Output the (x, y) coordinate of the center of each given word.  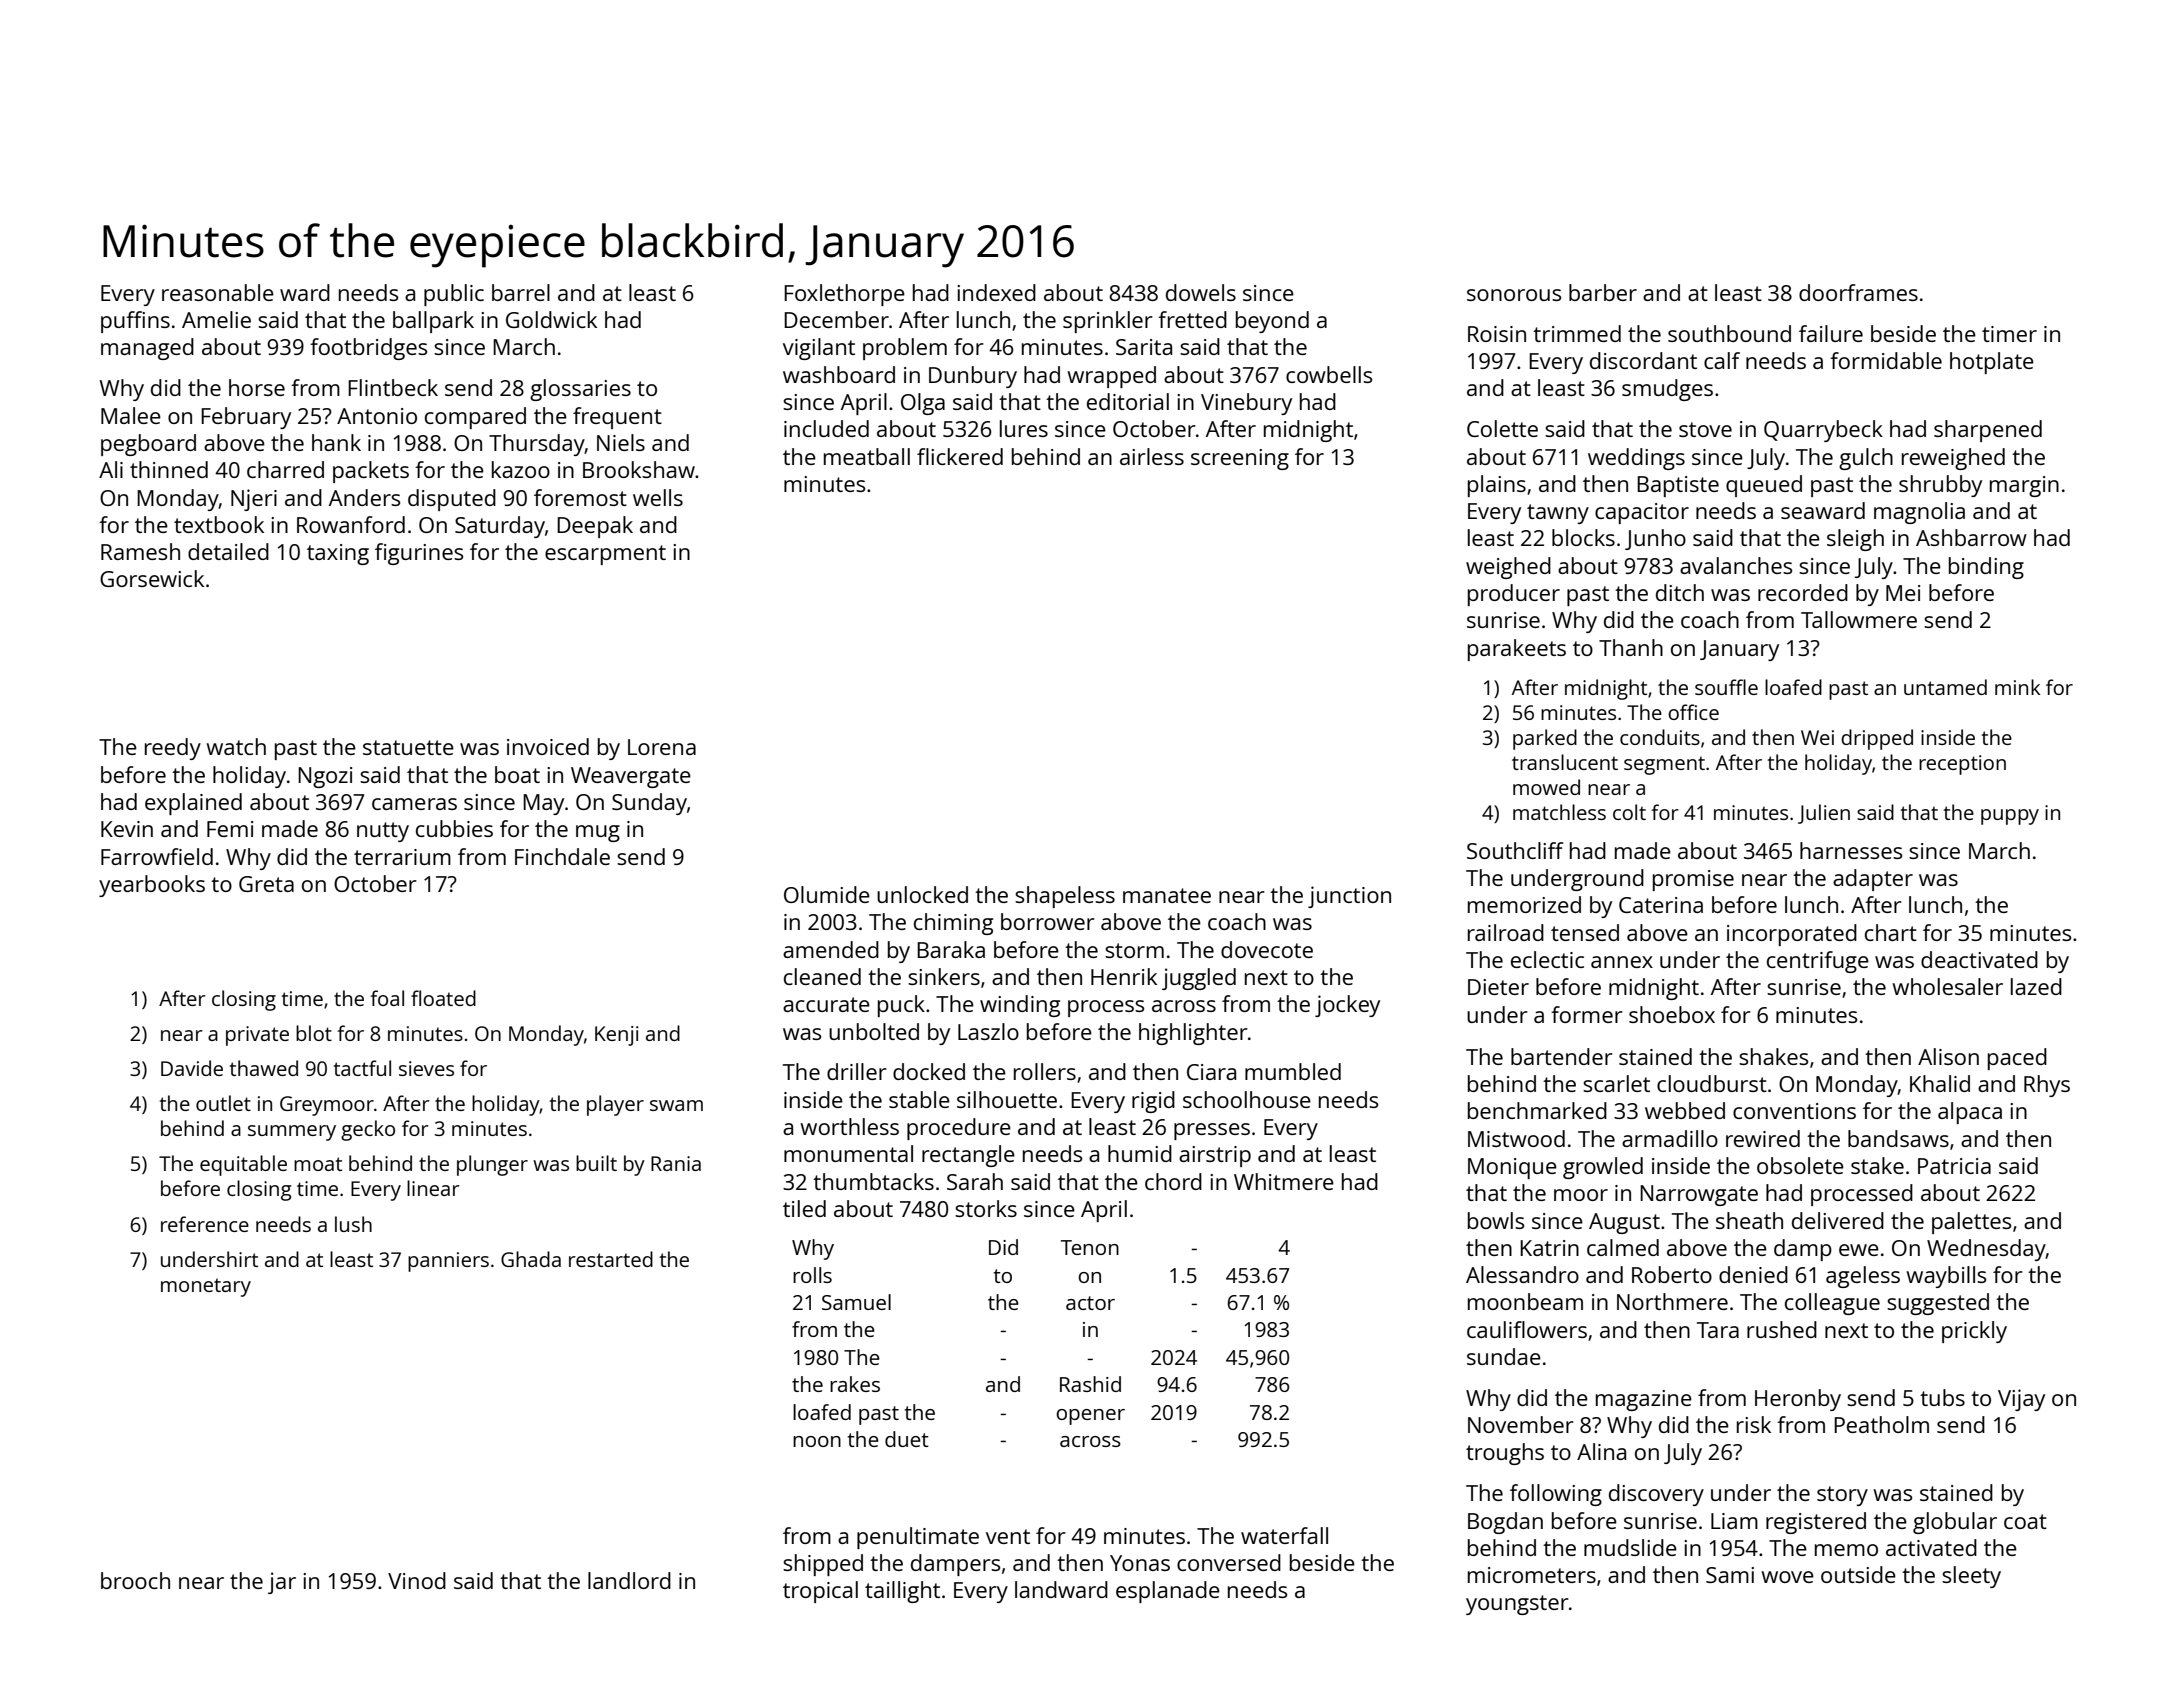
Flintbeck (393, 387)
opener (1090, 1417)
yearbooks (152, 886)
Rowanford (351, 524)
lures (1024, 428)
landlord (629, 1580)
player (615, 1105)
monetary (206, 1287)
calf (1722, 360)
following (1556, 1495)
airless (1152, 456)
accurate (826, 1004)
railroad (1506, 932)
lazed (2036, 986)
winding (1020, 1006)
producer (1514, 595)
